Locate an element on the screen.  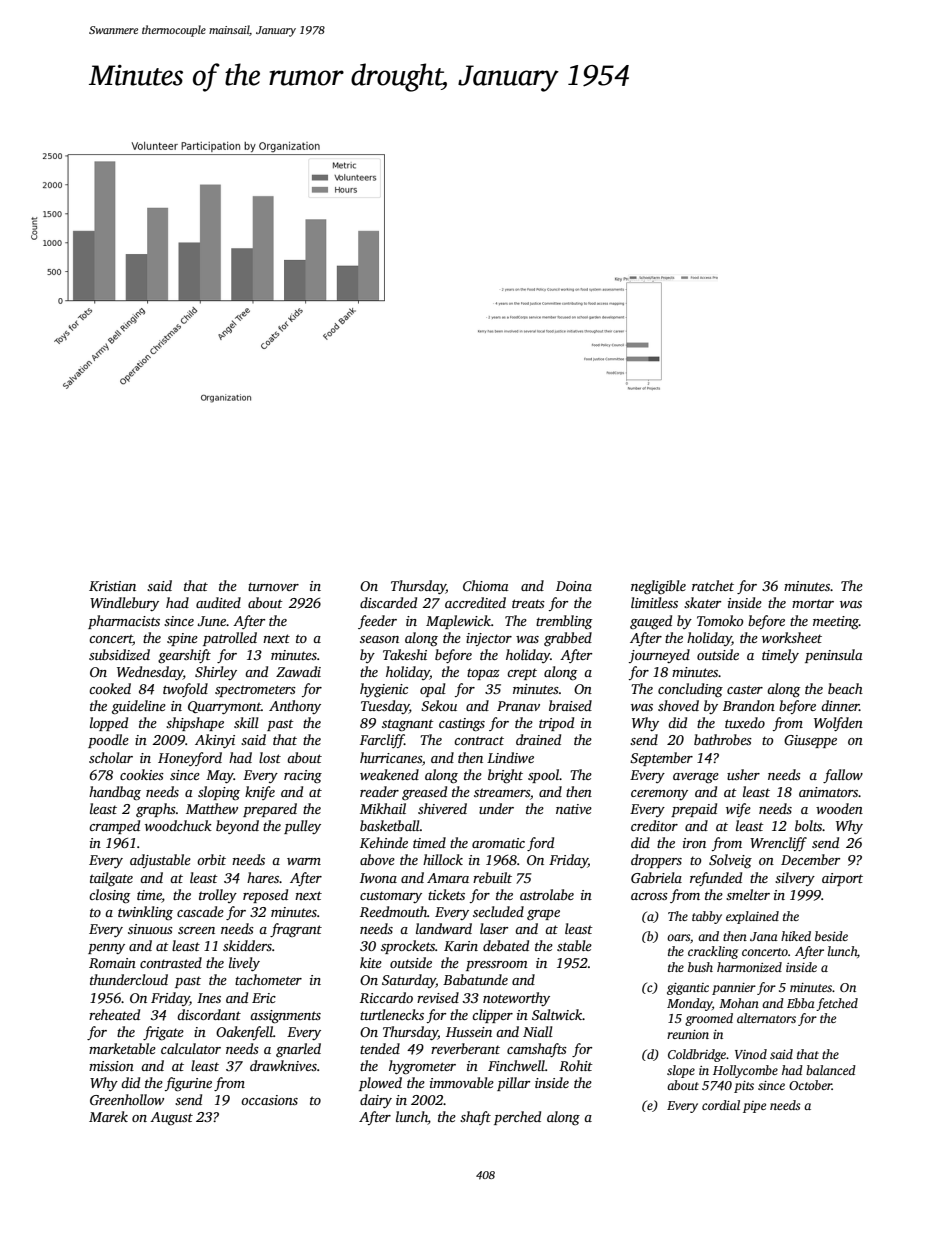
crept is located at coordinates (522, 674).
